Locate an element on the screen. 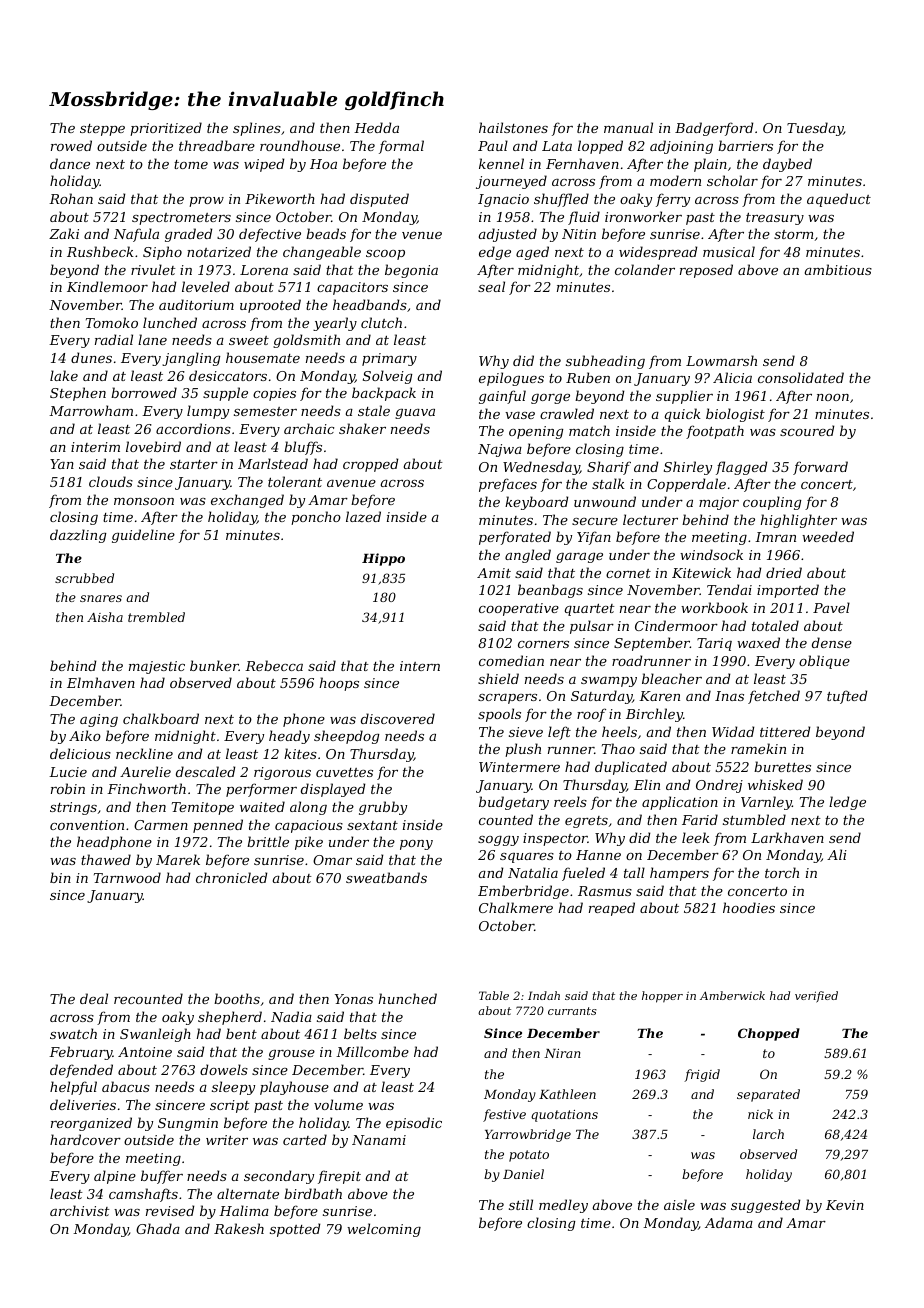  Rakesh is located at coordinates (239, 1228).
